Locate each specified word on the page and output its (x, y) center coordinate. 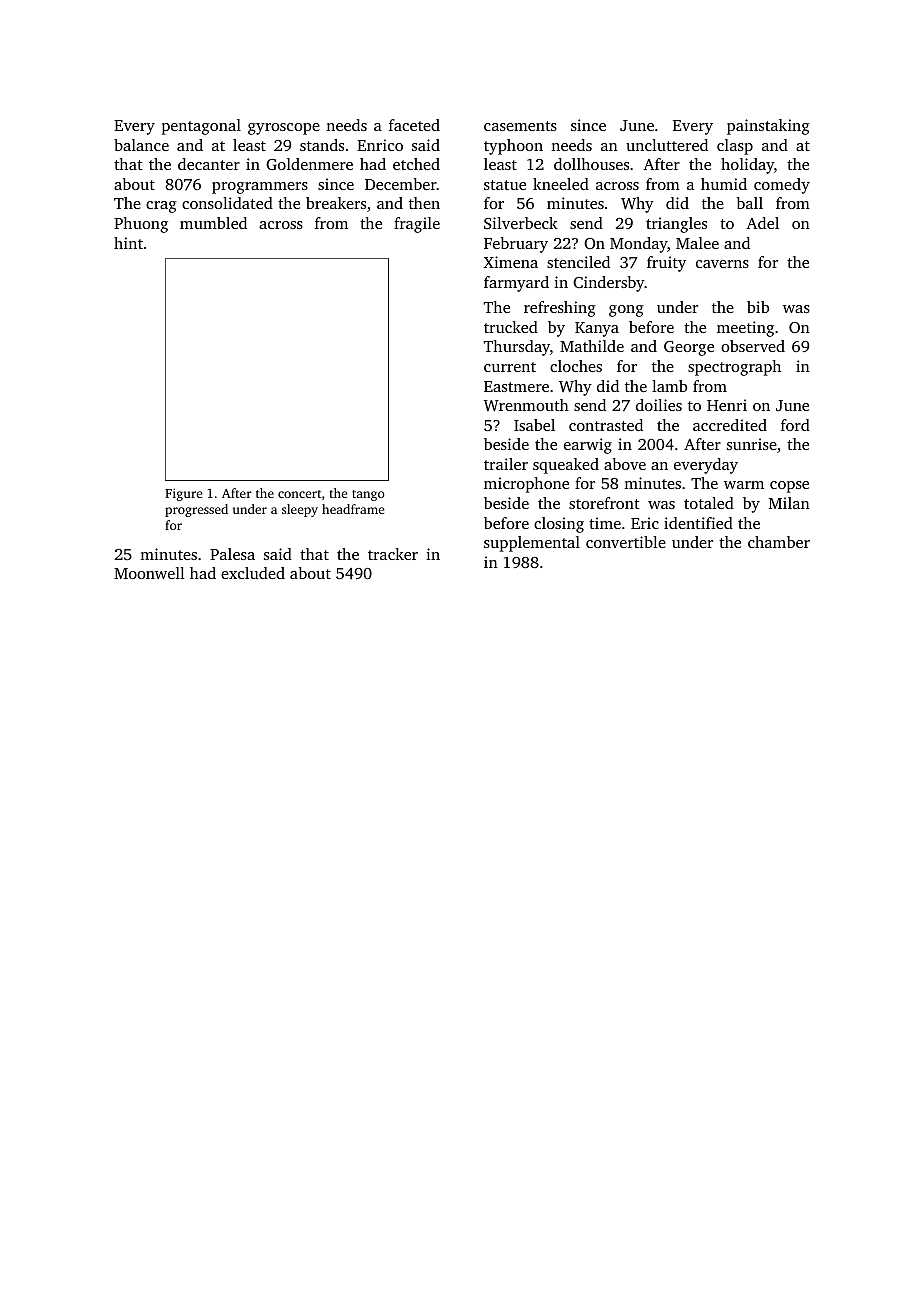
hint (128, 243)
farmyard (516, 284)
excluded (253, 573)
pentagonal (201, 127)
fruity (666, 264)
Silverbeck (521, 223)
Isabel (534, 425)
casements (520, 126)
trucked (511, 327)
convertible (626, 542)
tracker (393, 554)
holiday (747, 166)
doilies (659, 405)
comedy (782, 186)
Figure (184, 494)
